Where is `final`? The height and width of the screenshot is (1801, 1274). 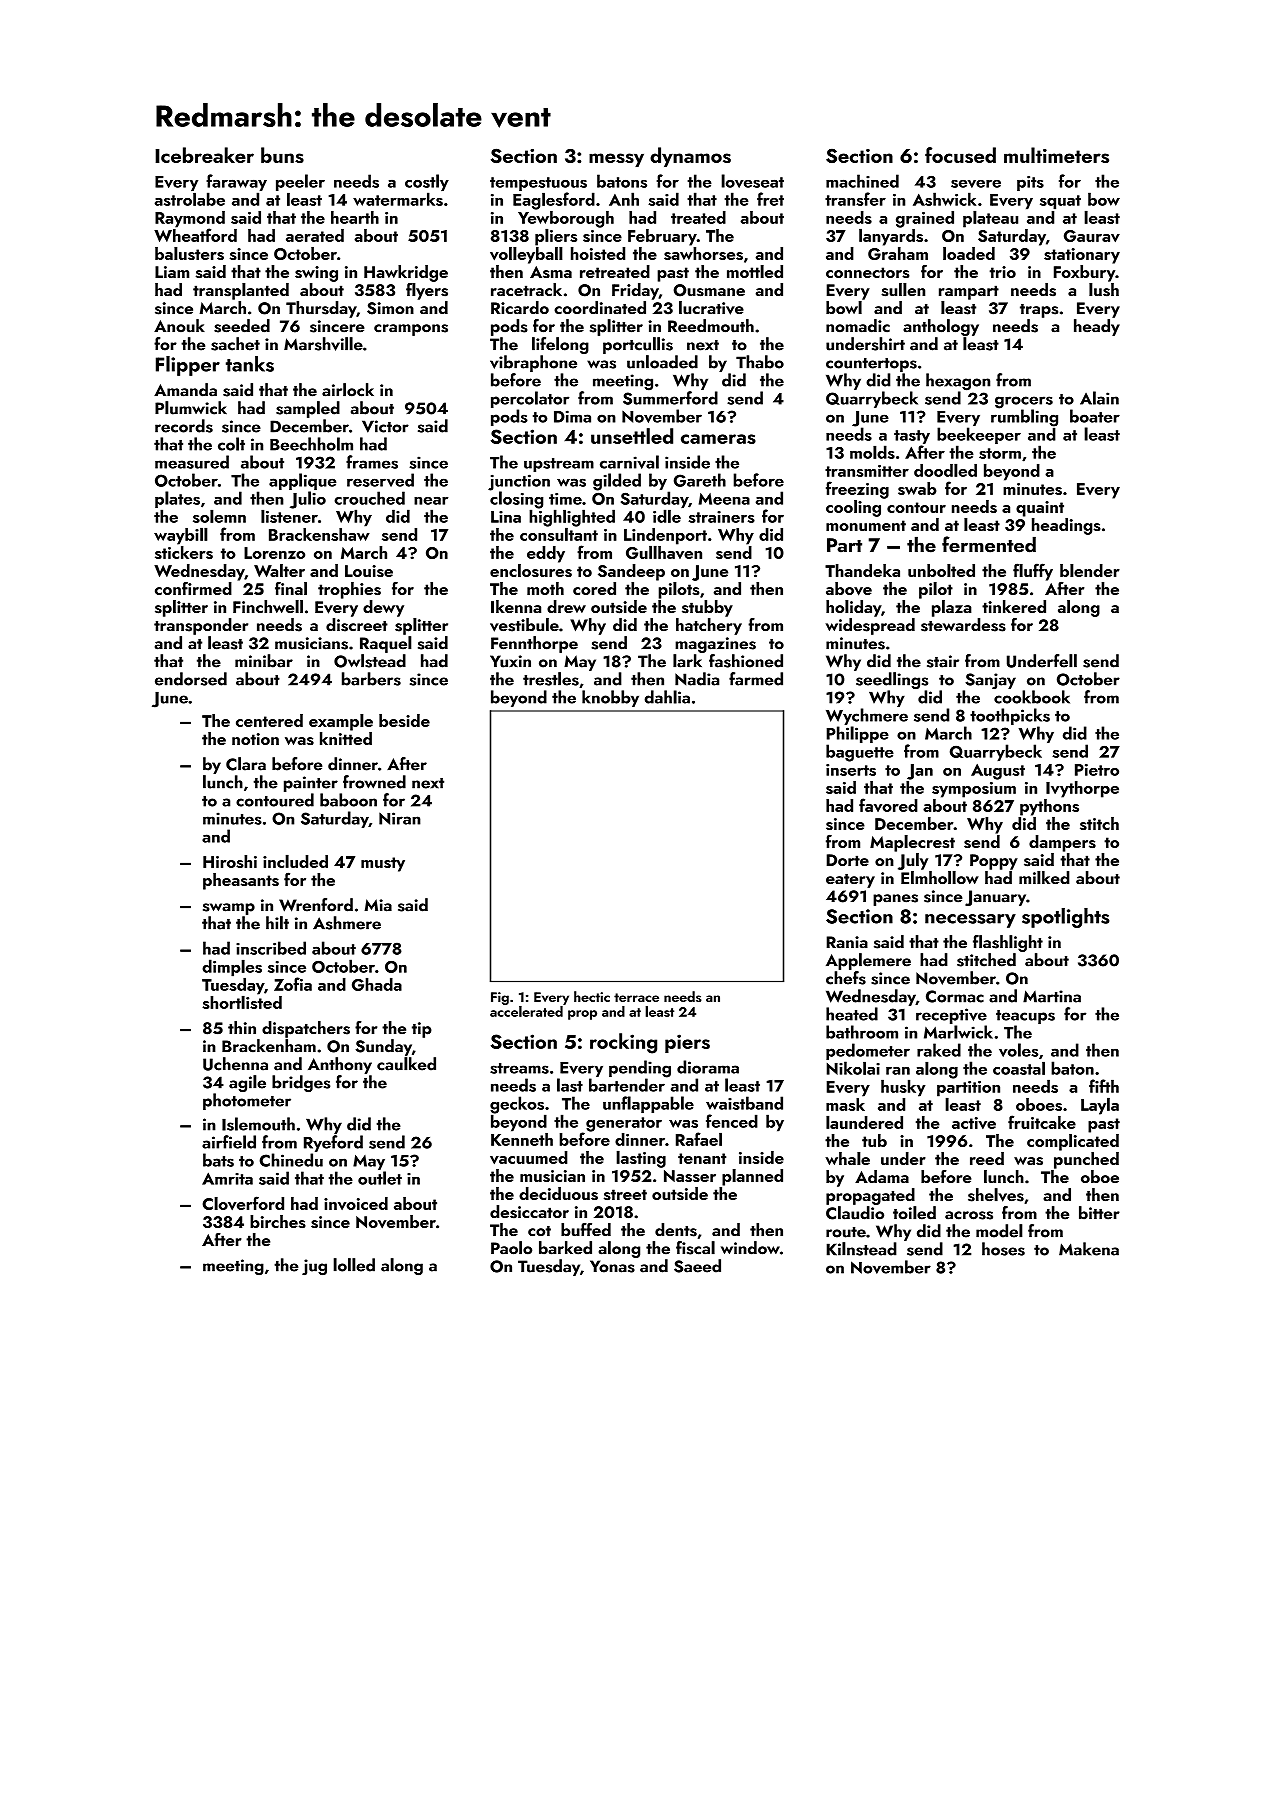
final is located at coordinates (291, 588).
